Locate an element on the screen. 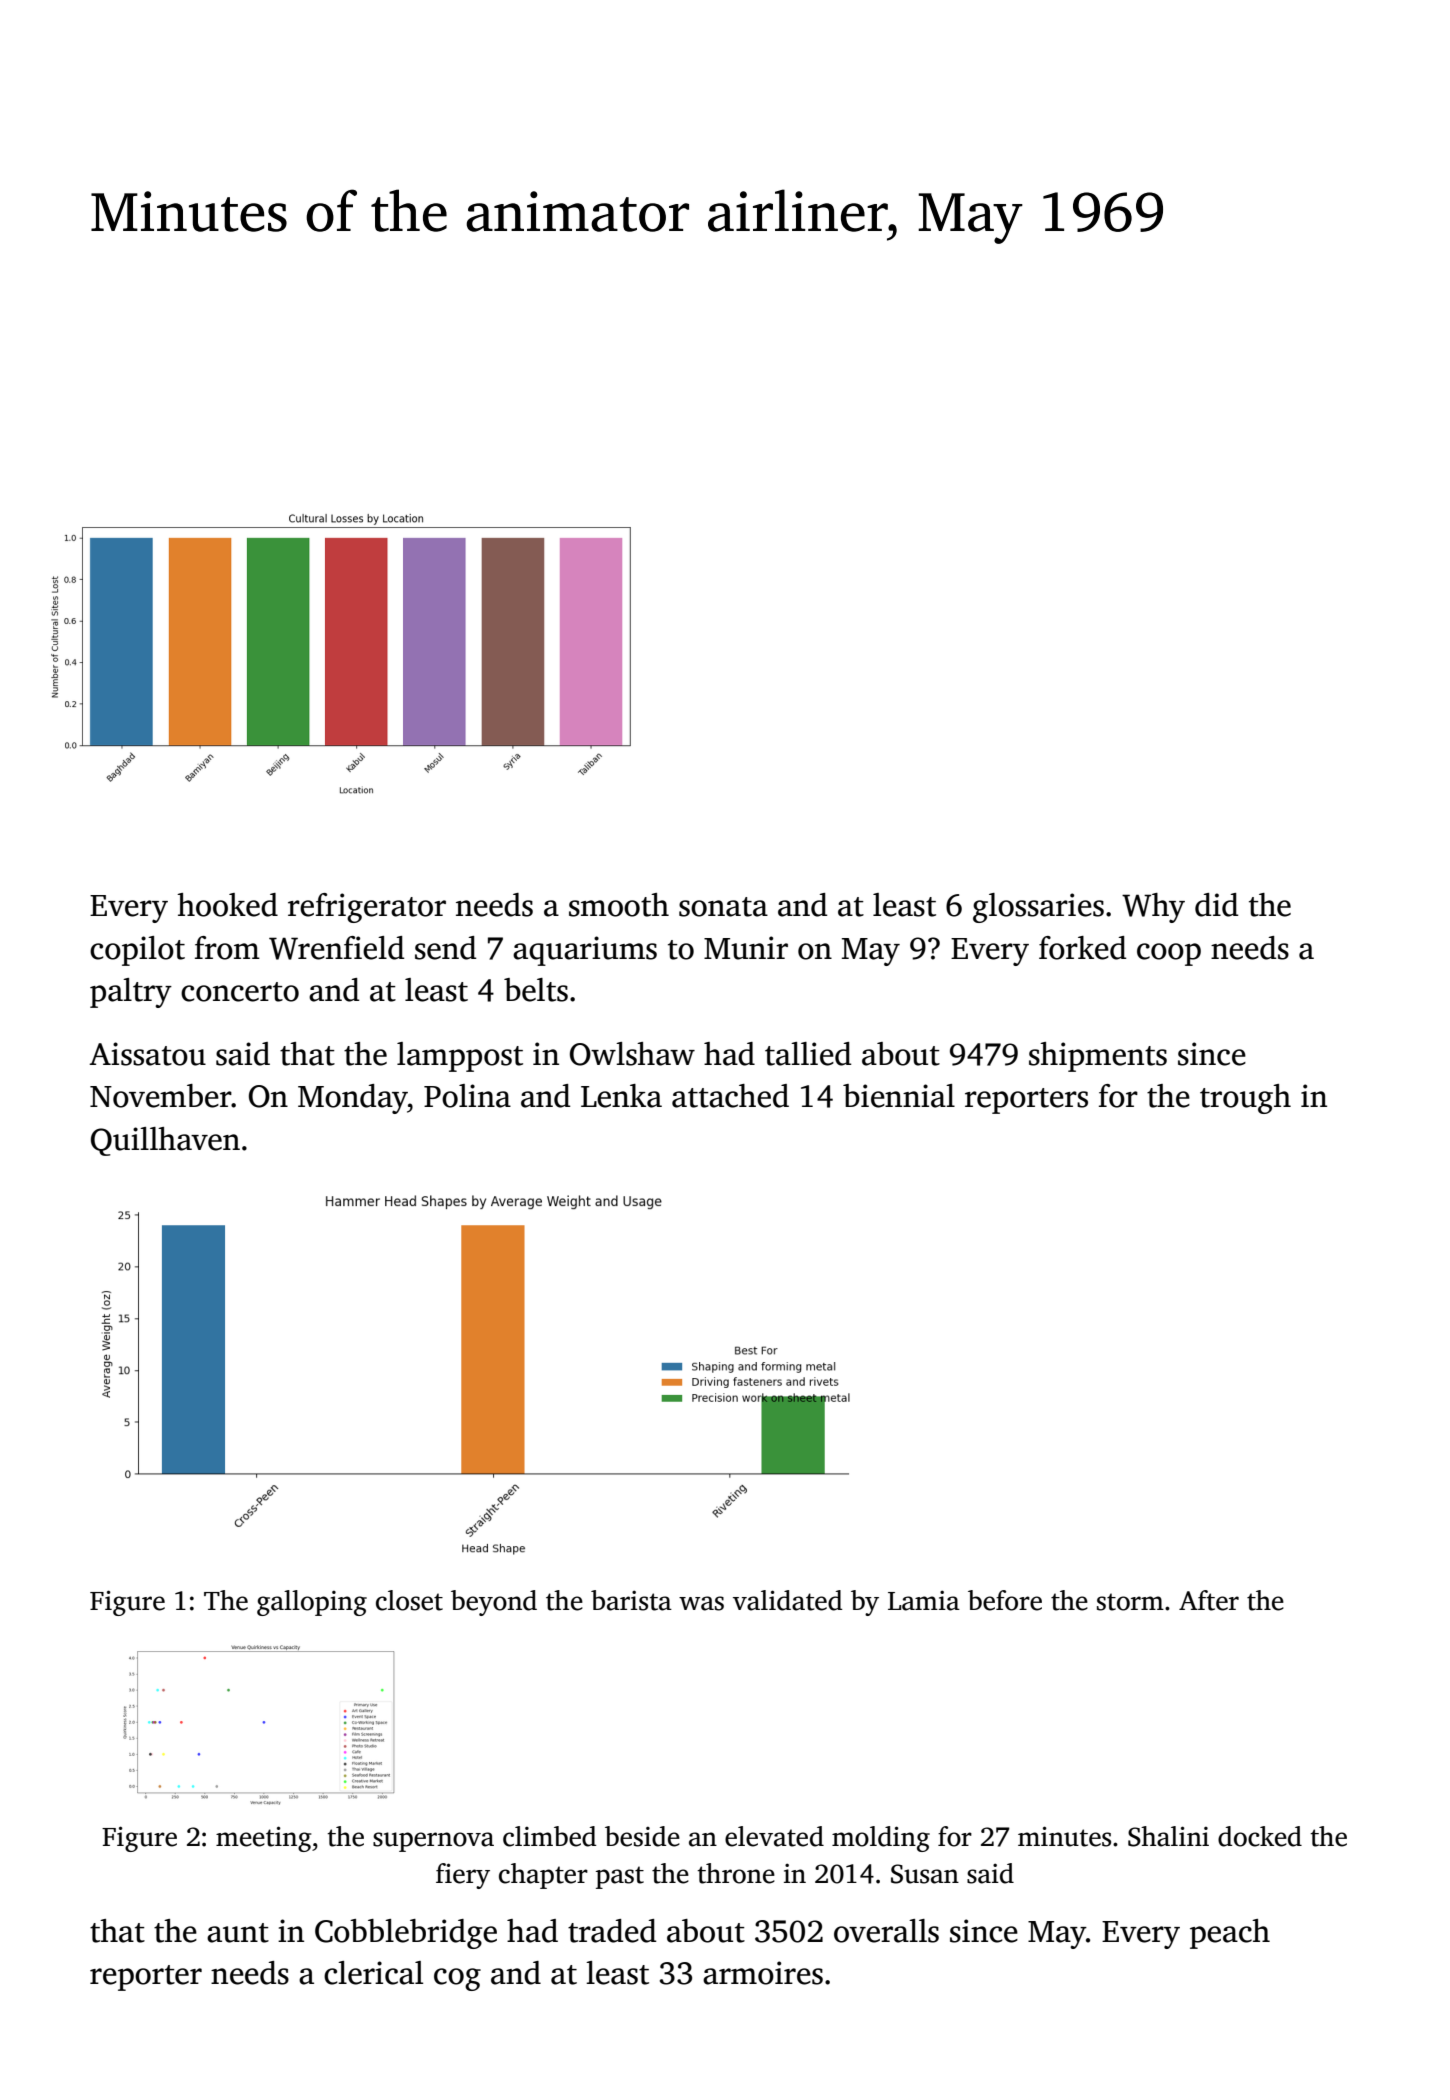  storm is located at coordinates (1130, 1602).
